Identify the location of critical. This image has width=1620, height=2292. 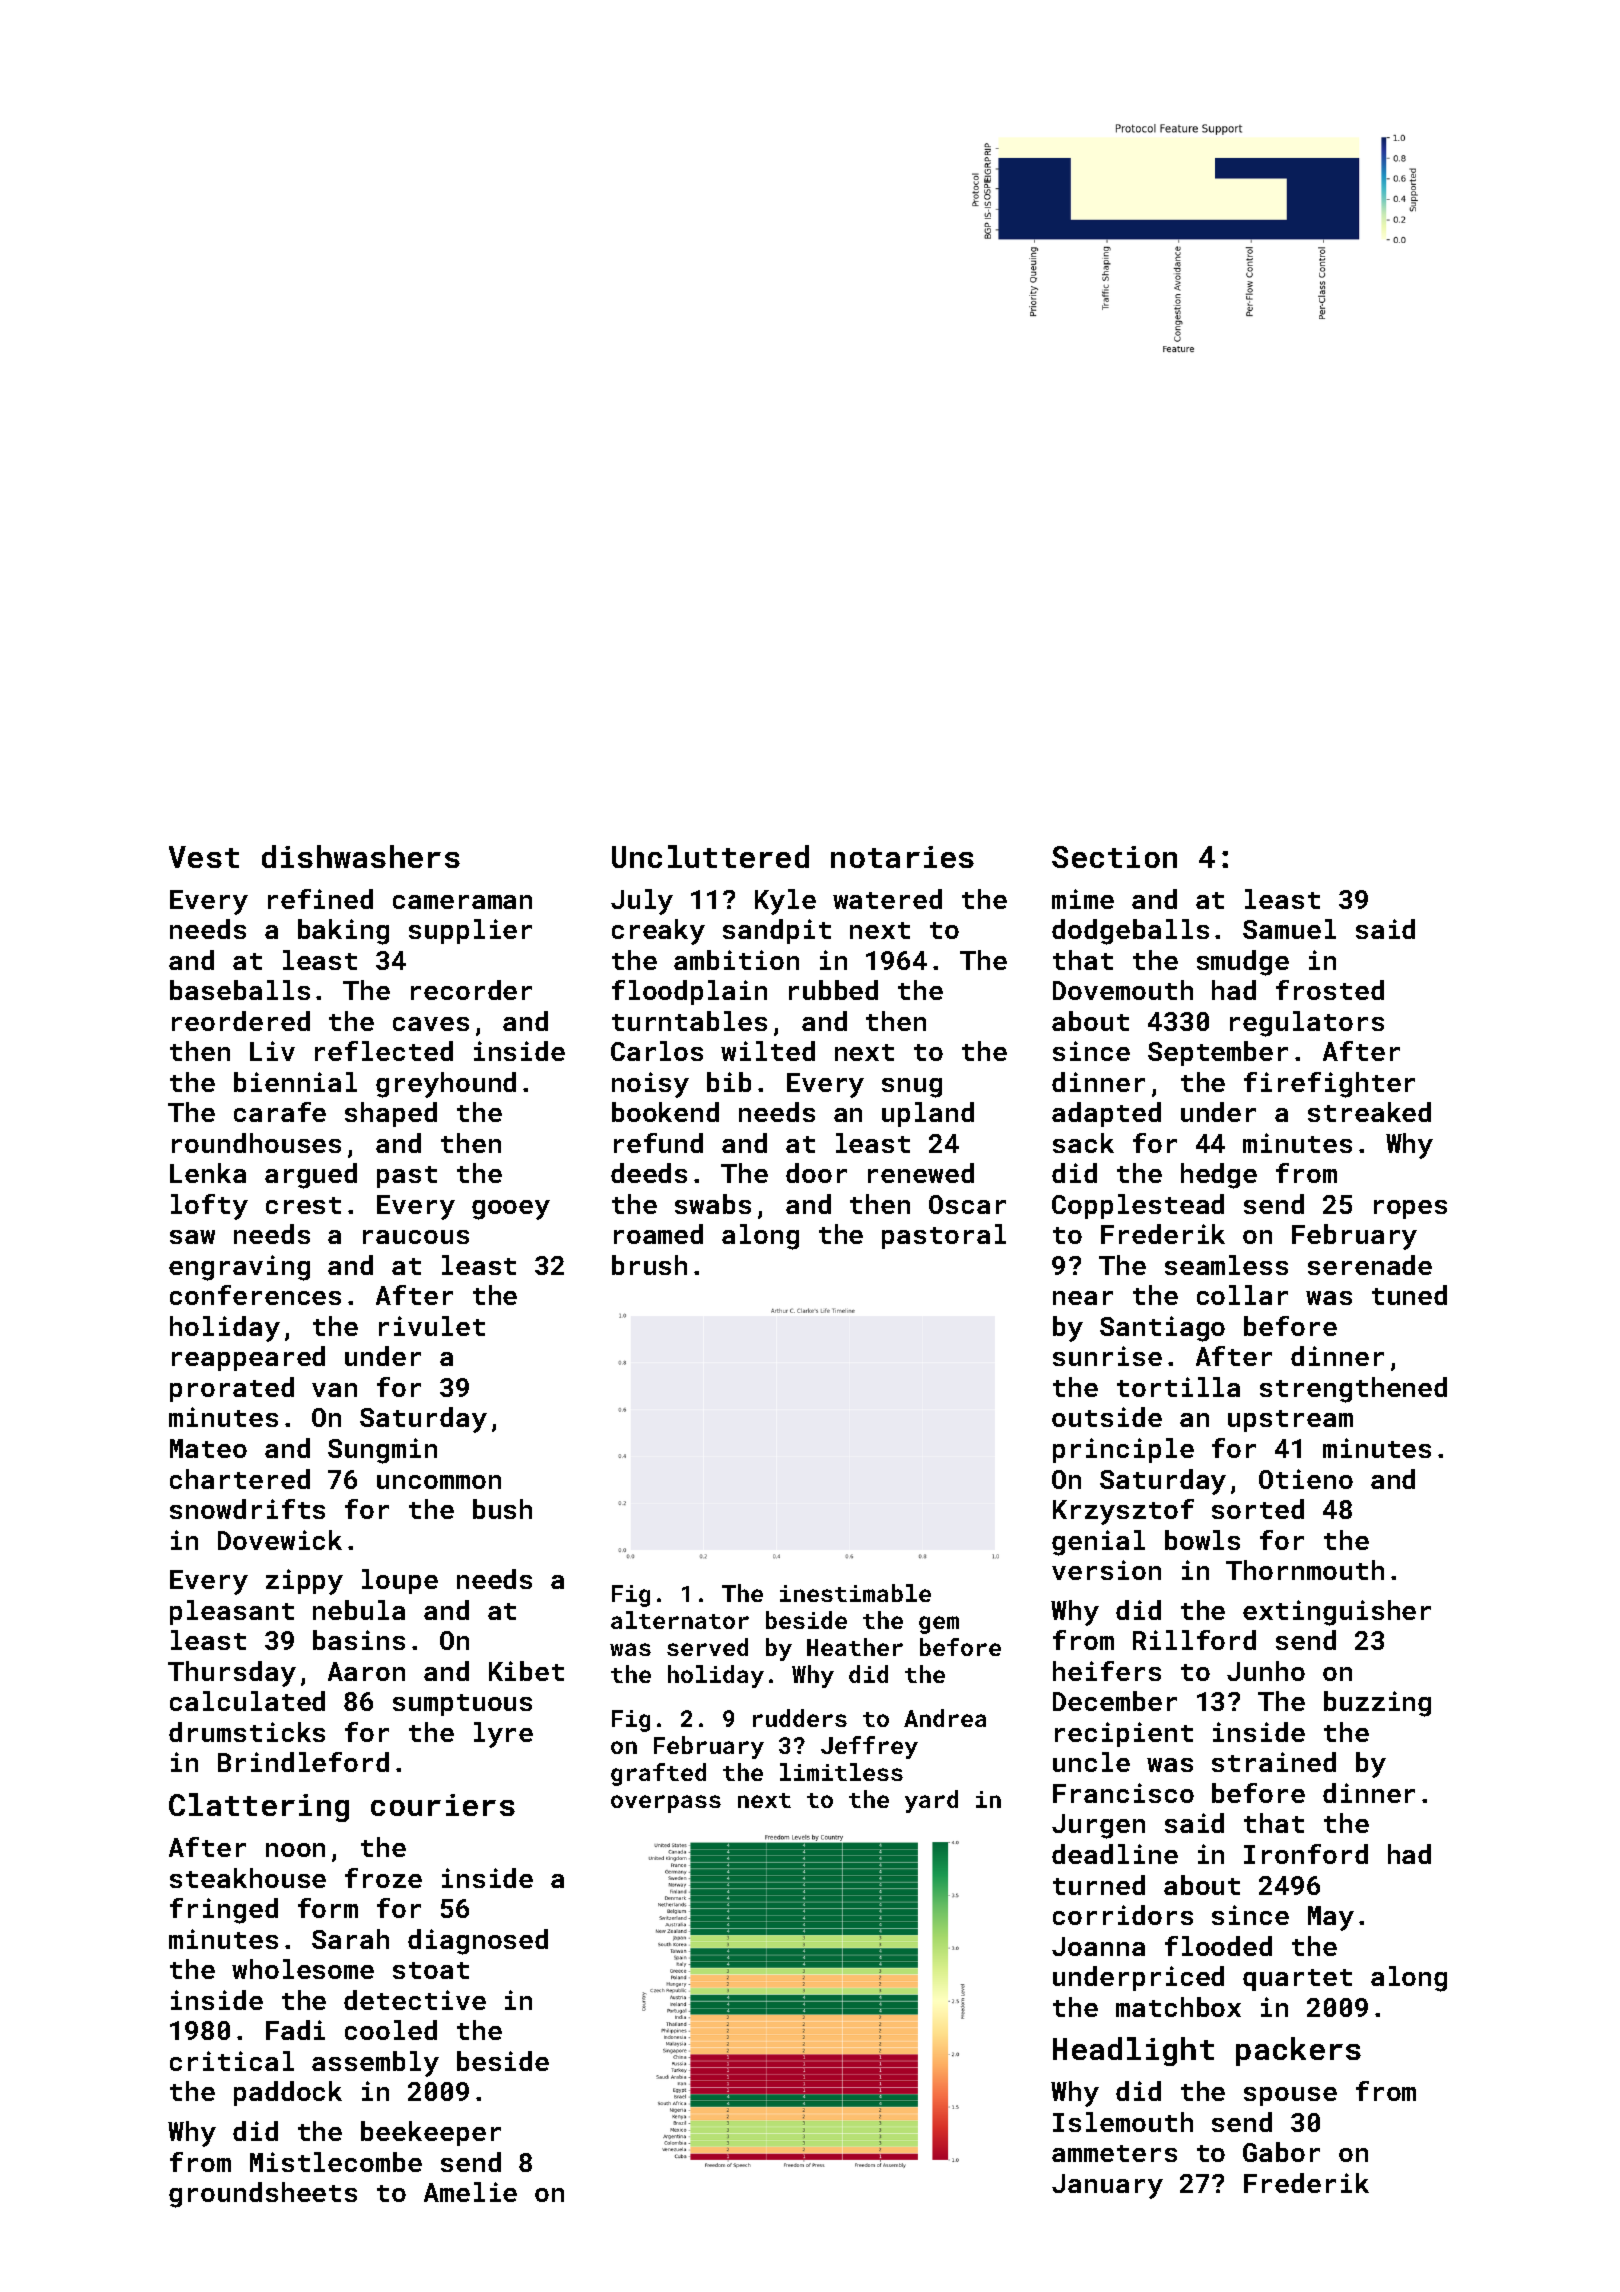
(232, 2061).
